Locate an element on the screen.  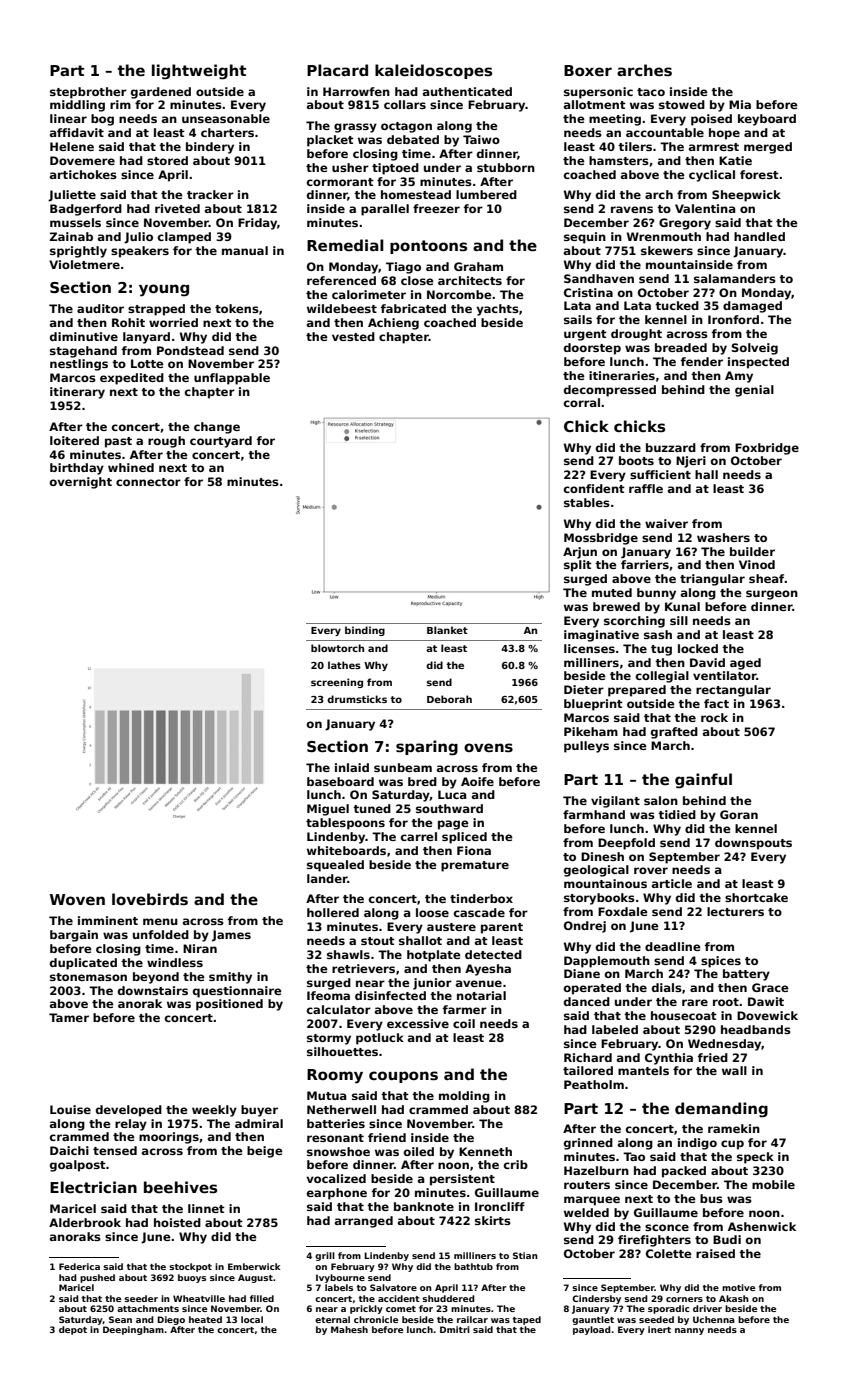
Helene is located at coordinates (72, 146).
